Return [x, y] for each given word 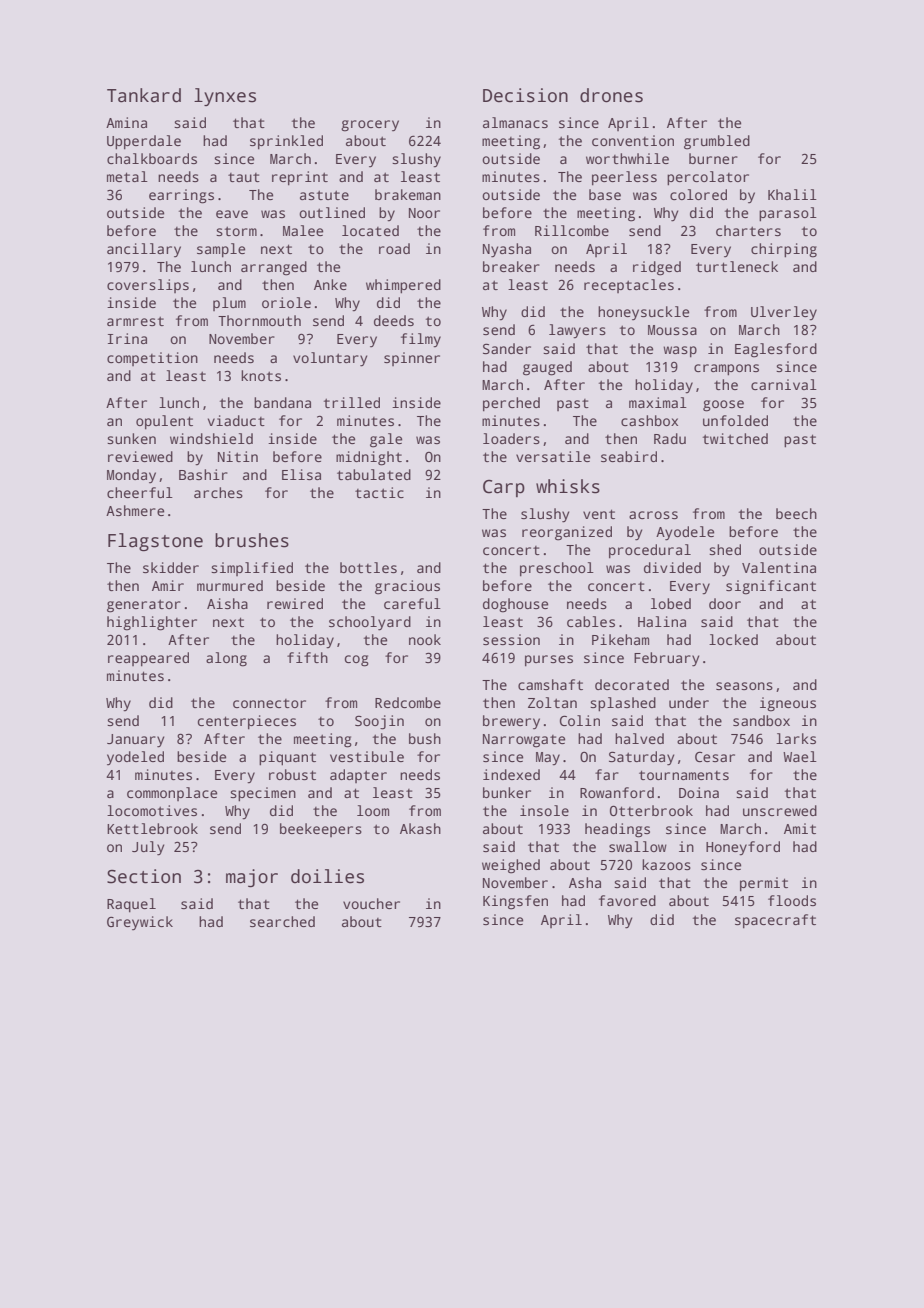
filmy [421, 340]
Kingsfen [515, 902]
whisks [568, 486]
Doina [699, 792]
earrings [181, 196]
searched [282, 921]
